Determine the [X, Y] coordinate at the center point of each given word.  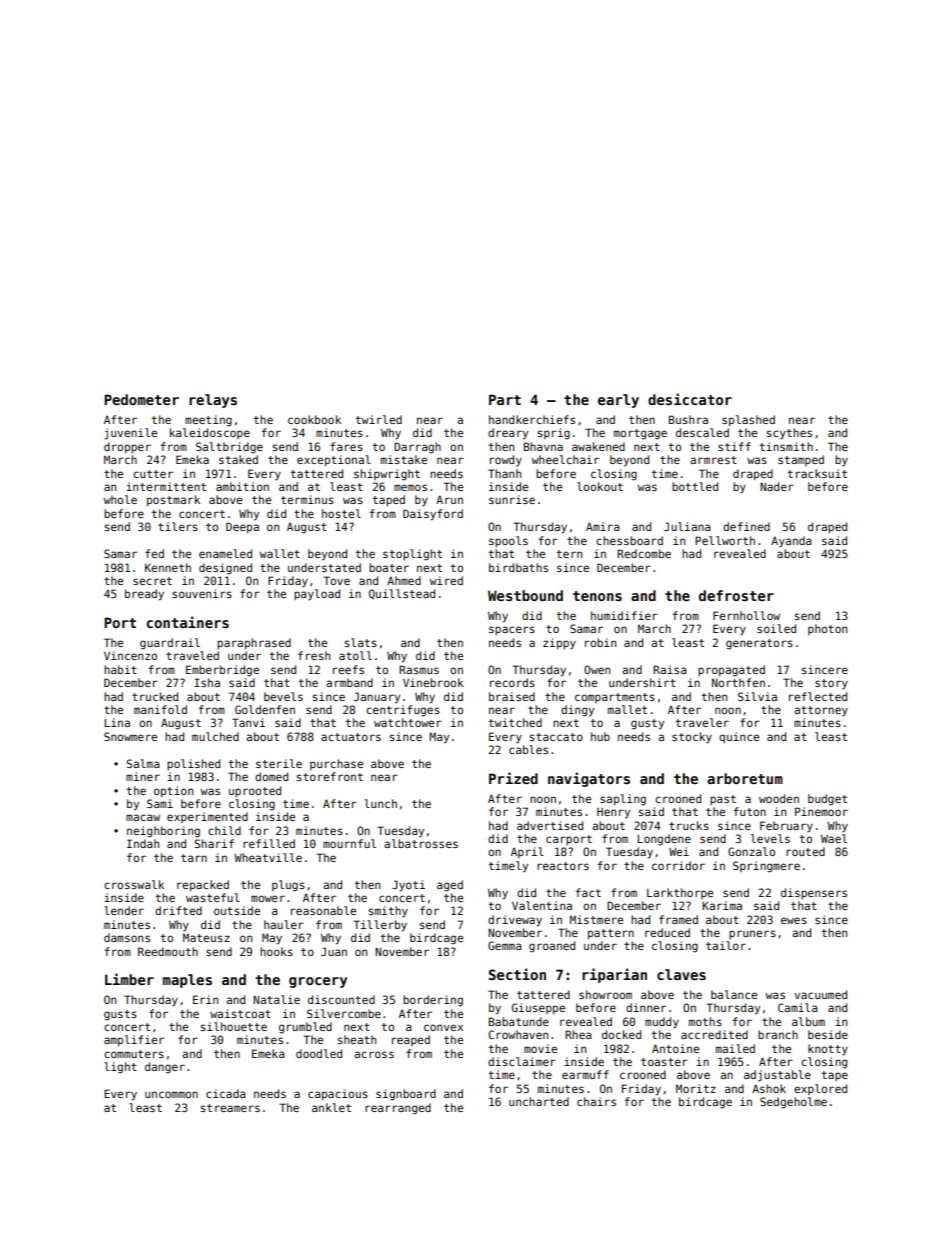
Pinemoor [821, 811]
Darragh [417, 448]
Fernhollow [746, 615]
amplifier [134, 1041]
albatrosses [421, 843]
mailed [735, 1048]
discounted [341, 999]
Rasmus [419, 669]
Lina [117, 722]
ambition [242, 486]
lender [124, 910]
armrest [713, 460]
